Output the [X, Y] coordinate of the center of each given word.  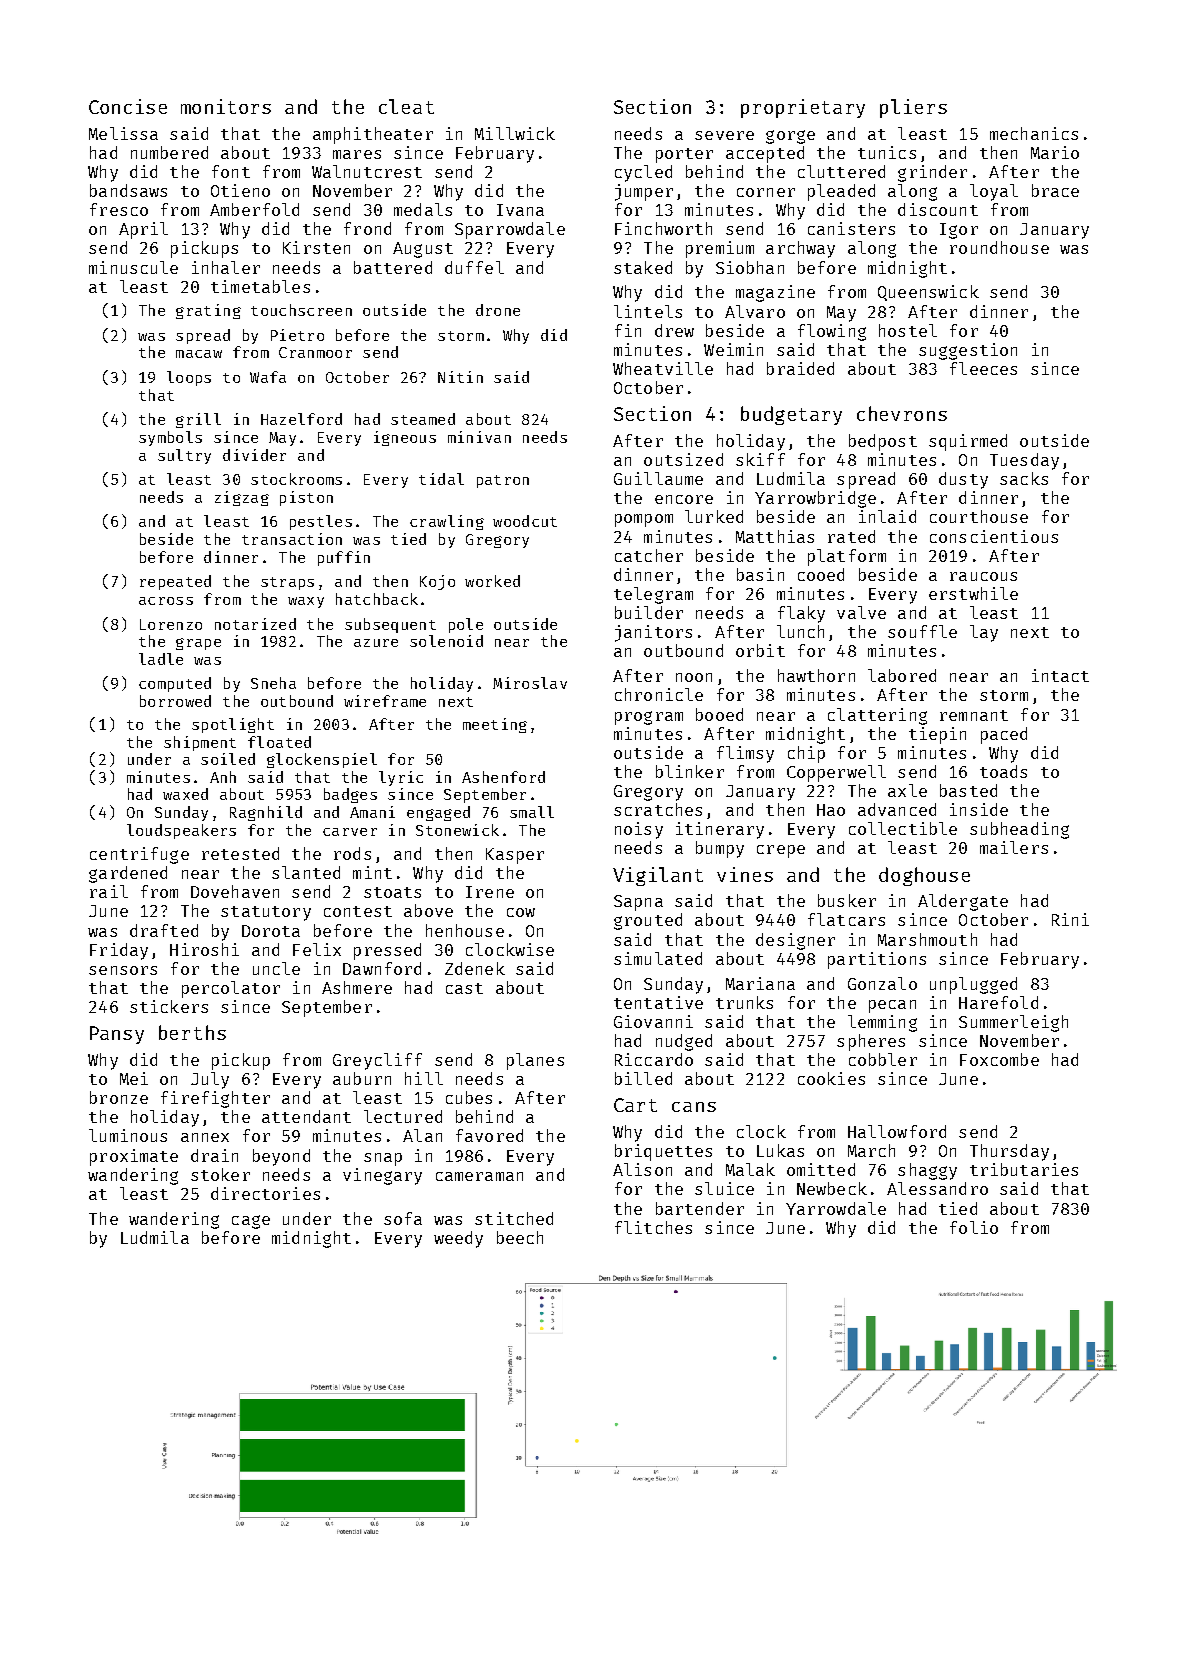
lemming [882, 1023]
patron [503, 481]
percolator [231, 989]
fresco [119, 209]
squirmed [968, 442]
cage [251, 1222]
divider [254, 455]
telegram [653, 595]
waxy [306, 602]
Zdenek [475, 968]
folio [974, 1227]
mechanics [1034, 133]
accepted [765, 154]
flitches [653, 1227]
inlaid [887, 516]
